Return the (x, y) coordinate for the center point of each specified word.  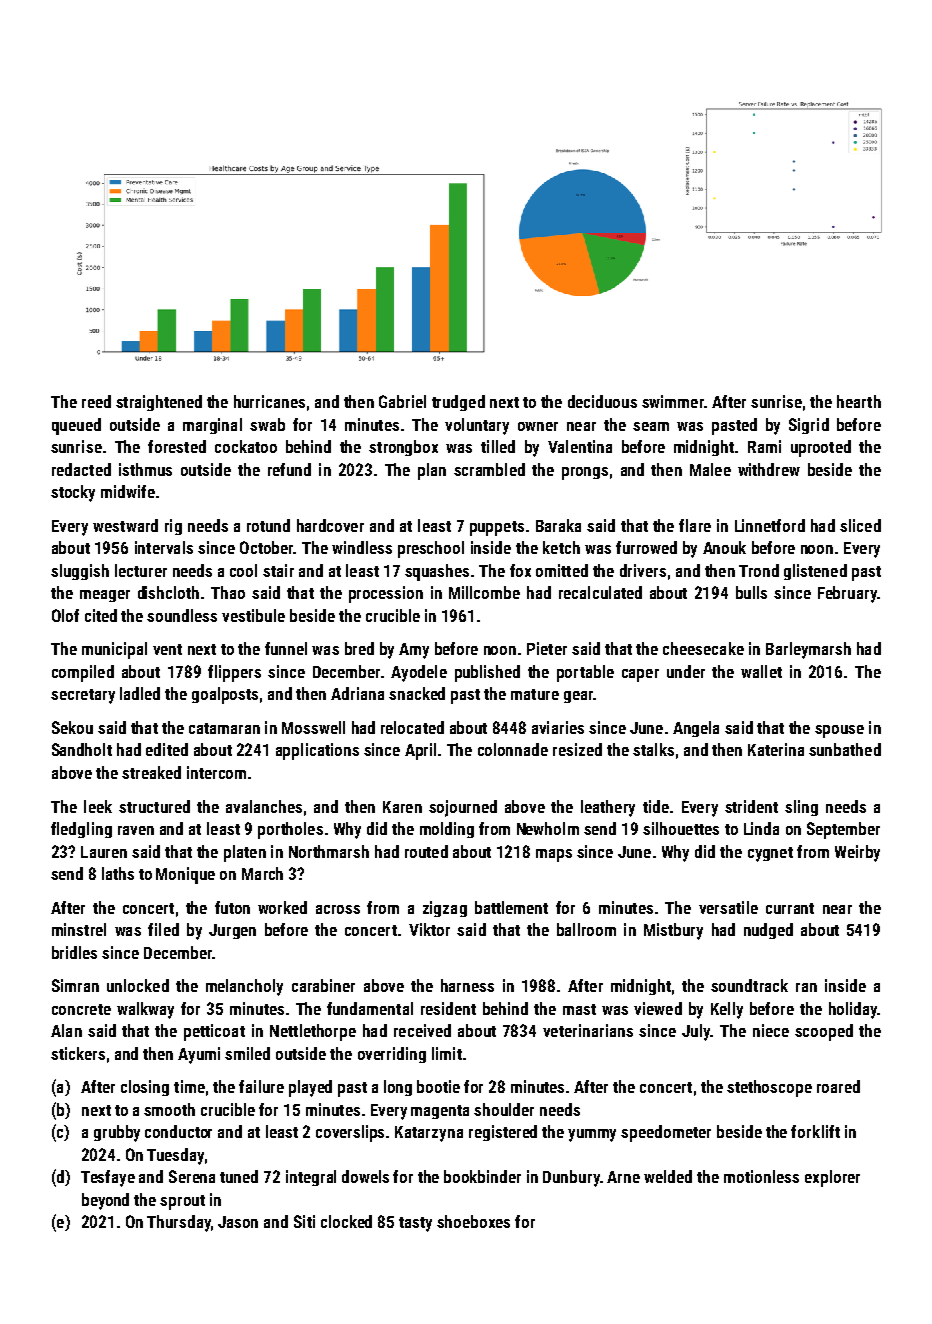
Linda (761, 828)
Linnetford (770, 525)
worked (282, 907)
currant (790, 908)
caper (640, 675)
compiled (83, 673)
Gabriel (402, 401)
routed (426, 851)
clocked (346, 1221)
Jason (238, 1222)
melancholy (244, 987)
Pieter (547, 648)
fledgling (81, 830)
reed (96, 401)
